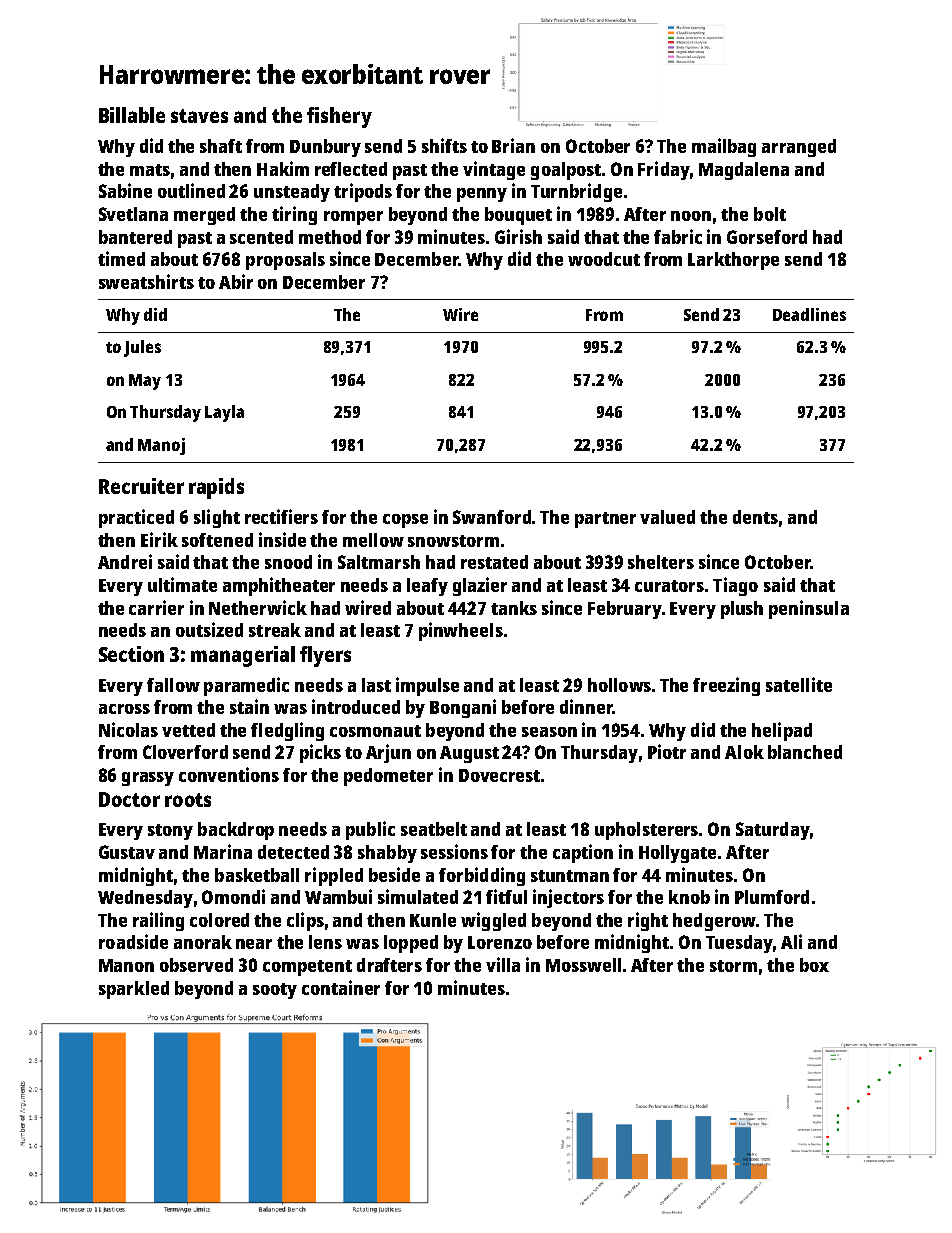  Describe the element at coordinates (799, 684) in the screenshot. I see `satellite` at that location.
